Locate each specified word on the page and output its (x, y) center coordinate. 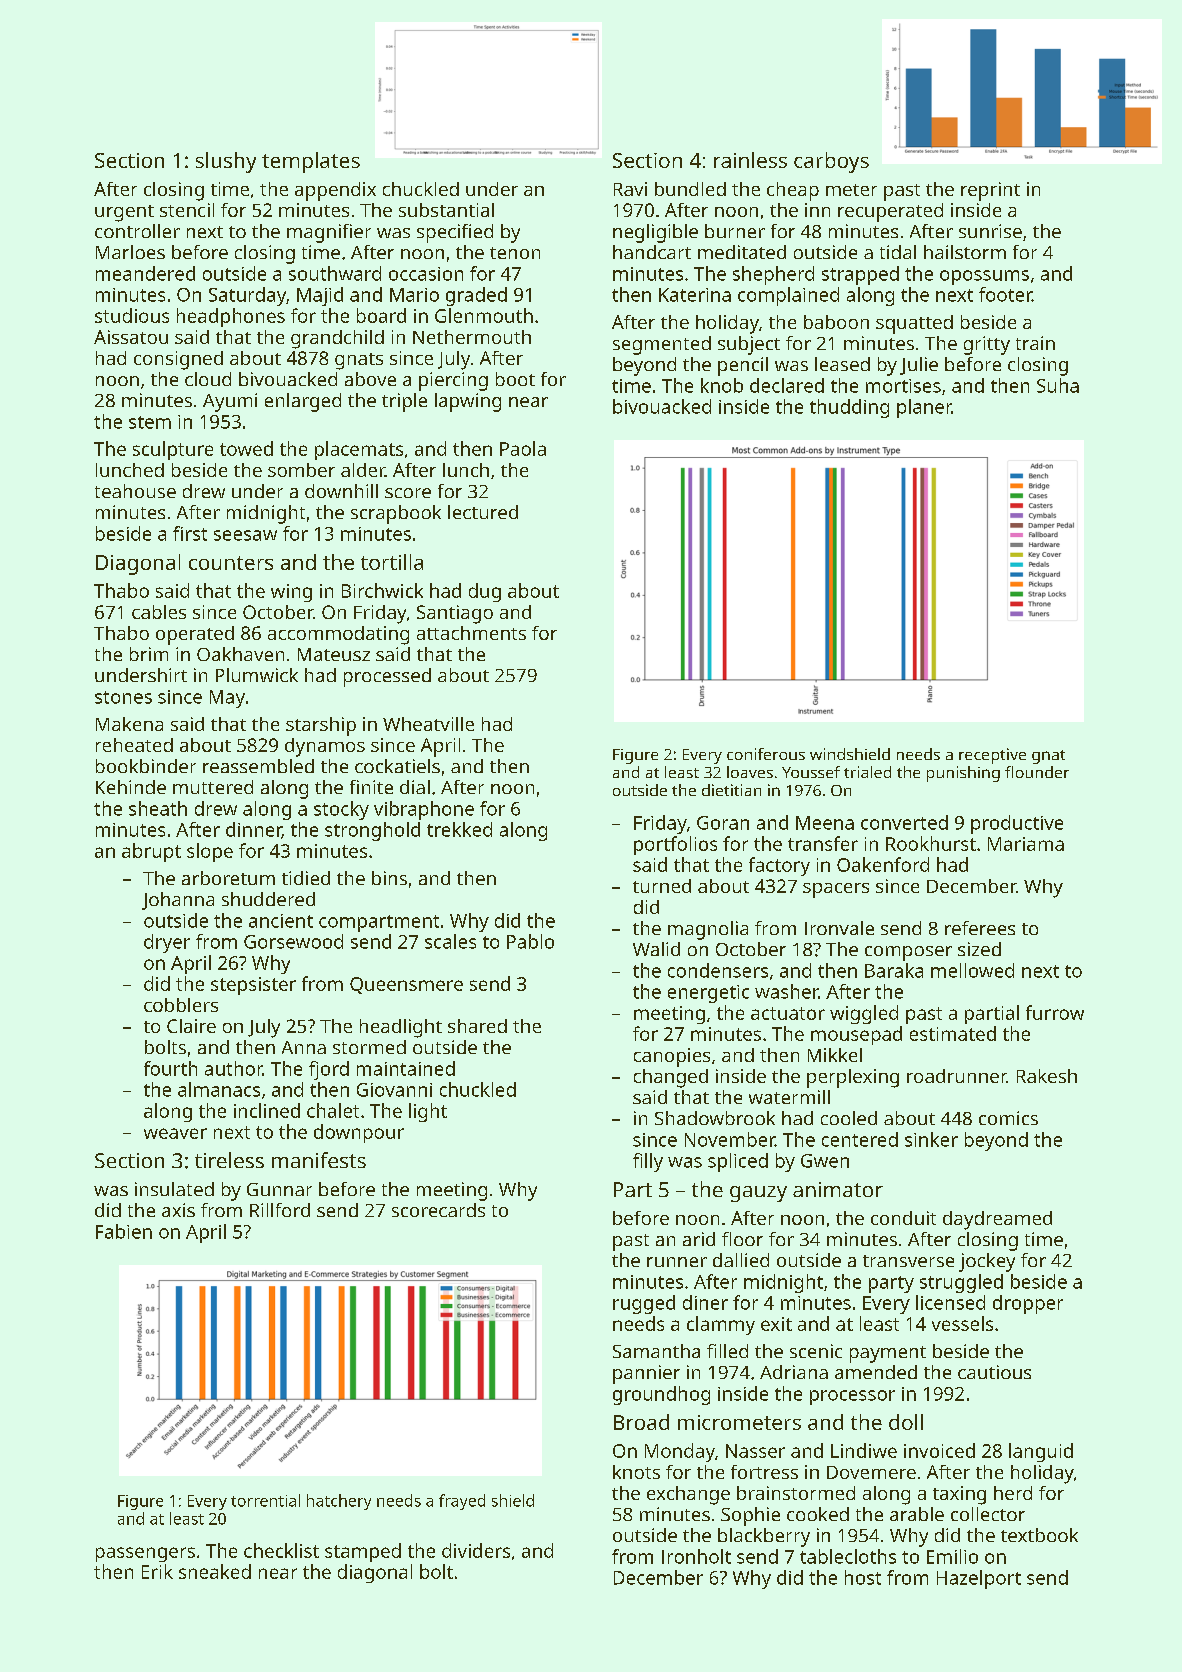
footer (1005, 294)
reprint (990, 191)
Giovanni (394, 1090)
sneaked (215, 1571)
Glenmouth (484, 315)
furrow (1055, 1012)
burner (735, 231)
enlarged (303, 402)
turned (662, 886)
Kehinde (131, 787)
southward (335, 273)
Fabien (124, 1231)
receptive (992, 756)
